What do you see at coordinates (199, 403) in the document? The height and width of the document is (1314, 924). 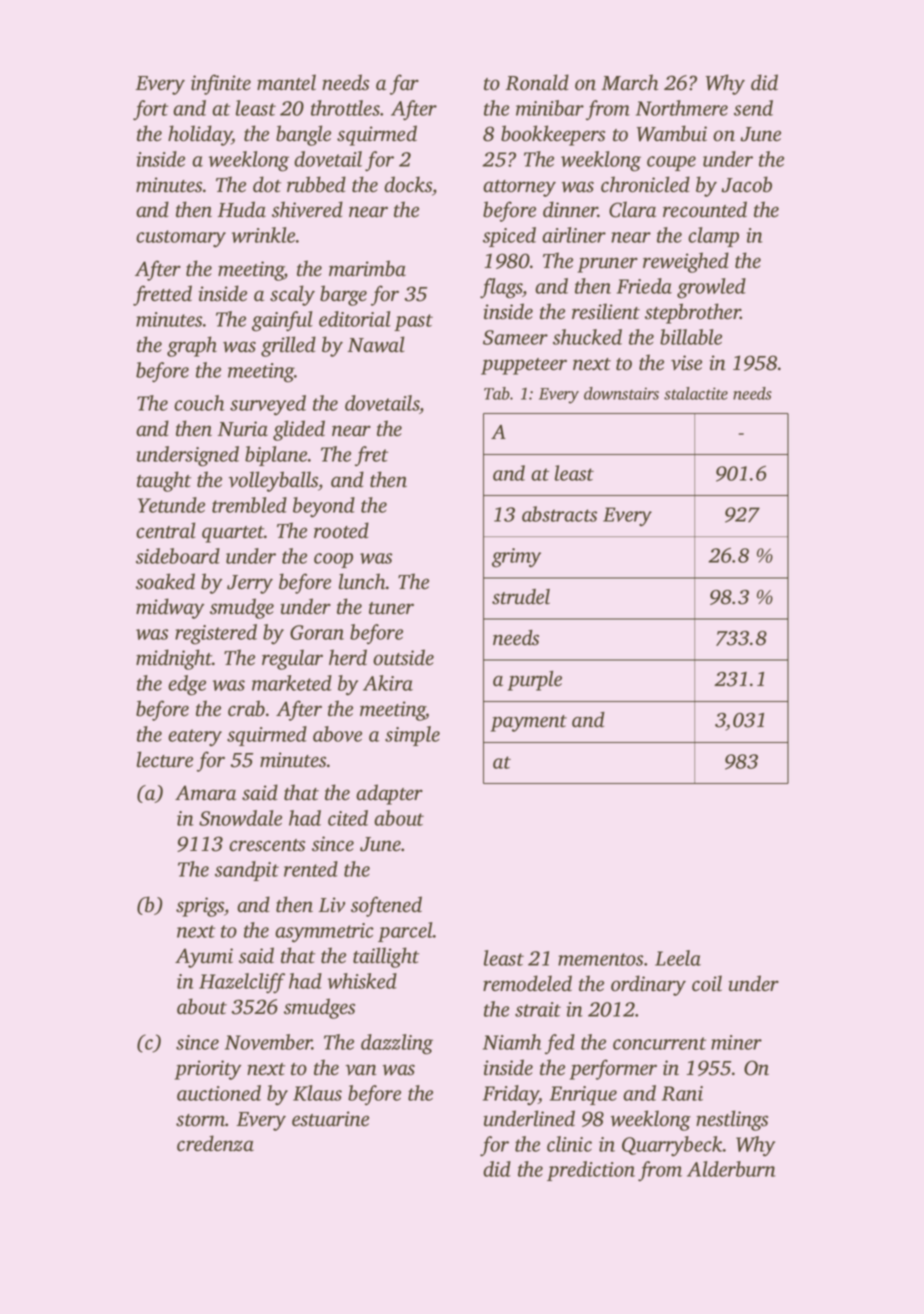 I see `couch` at bounding box center [199, 403].
